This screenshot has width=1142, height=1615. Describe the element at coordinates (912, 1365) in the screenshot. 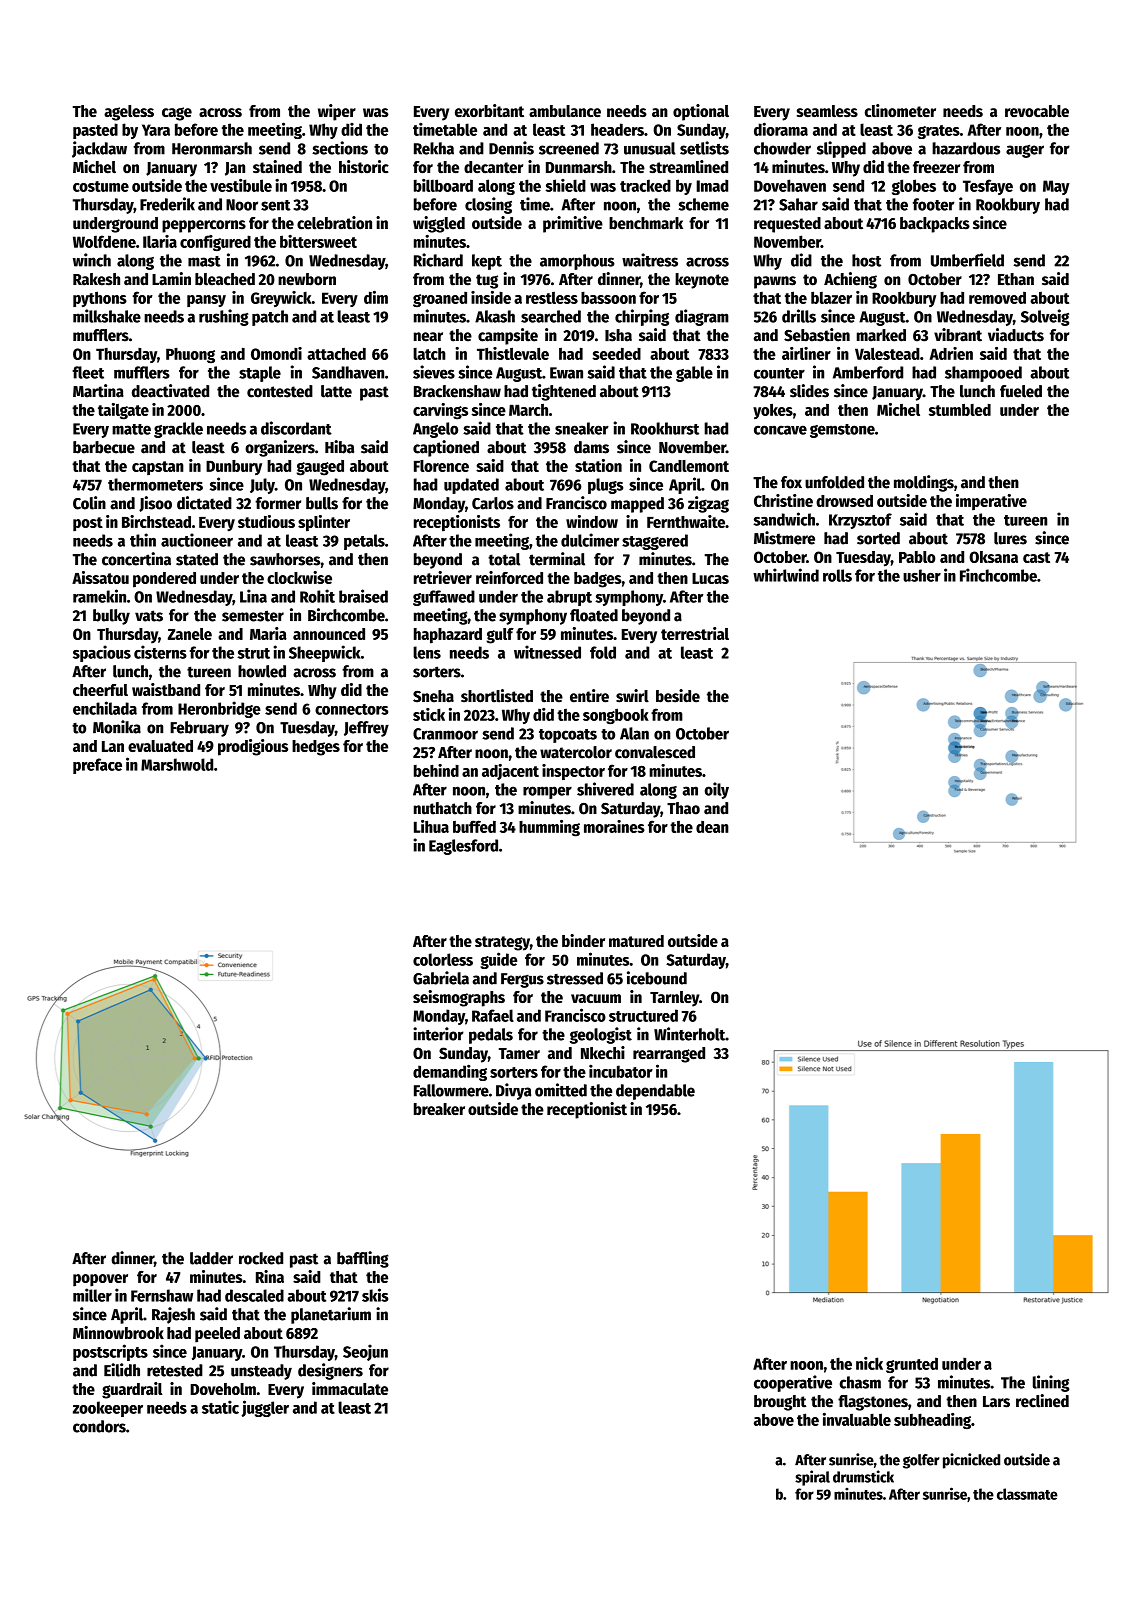

I see `grunted` at that location.
